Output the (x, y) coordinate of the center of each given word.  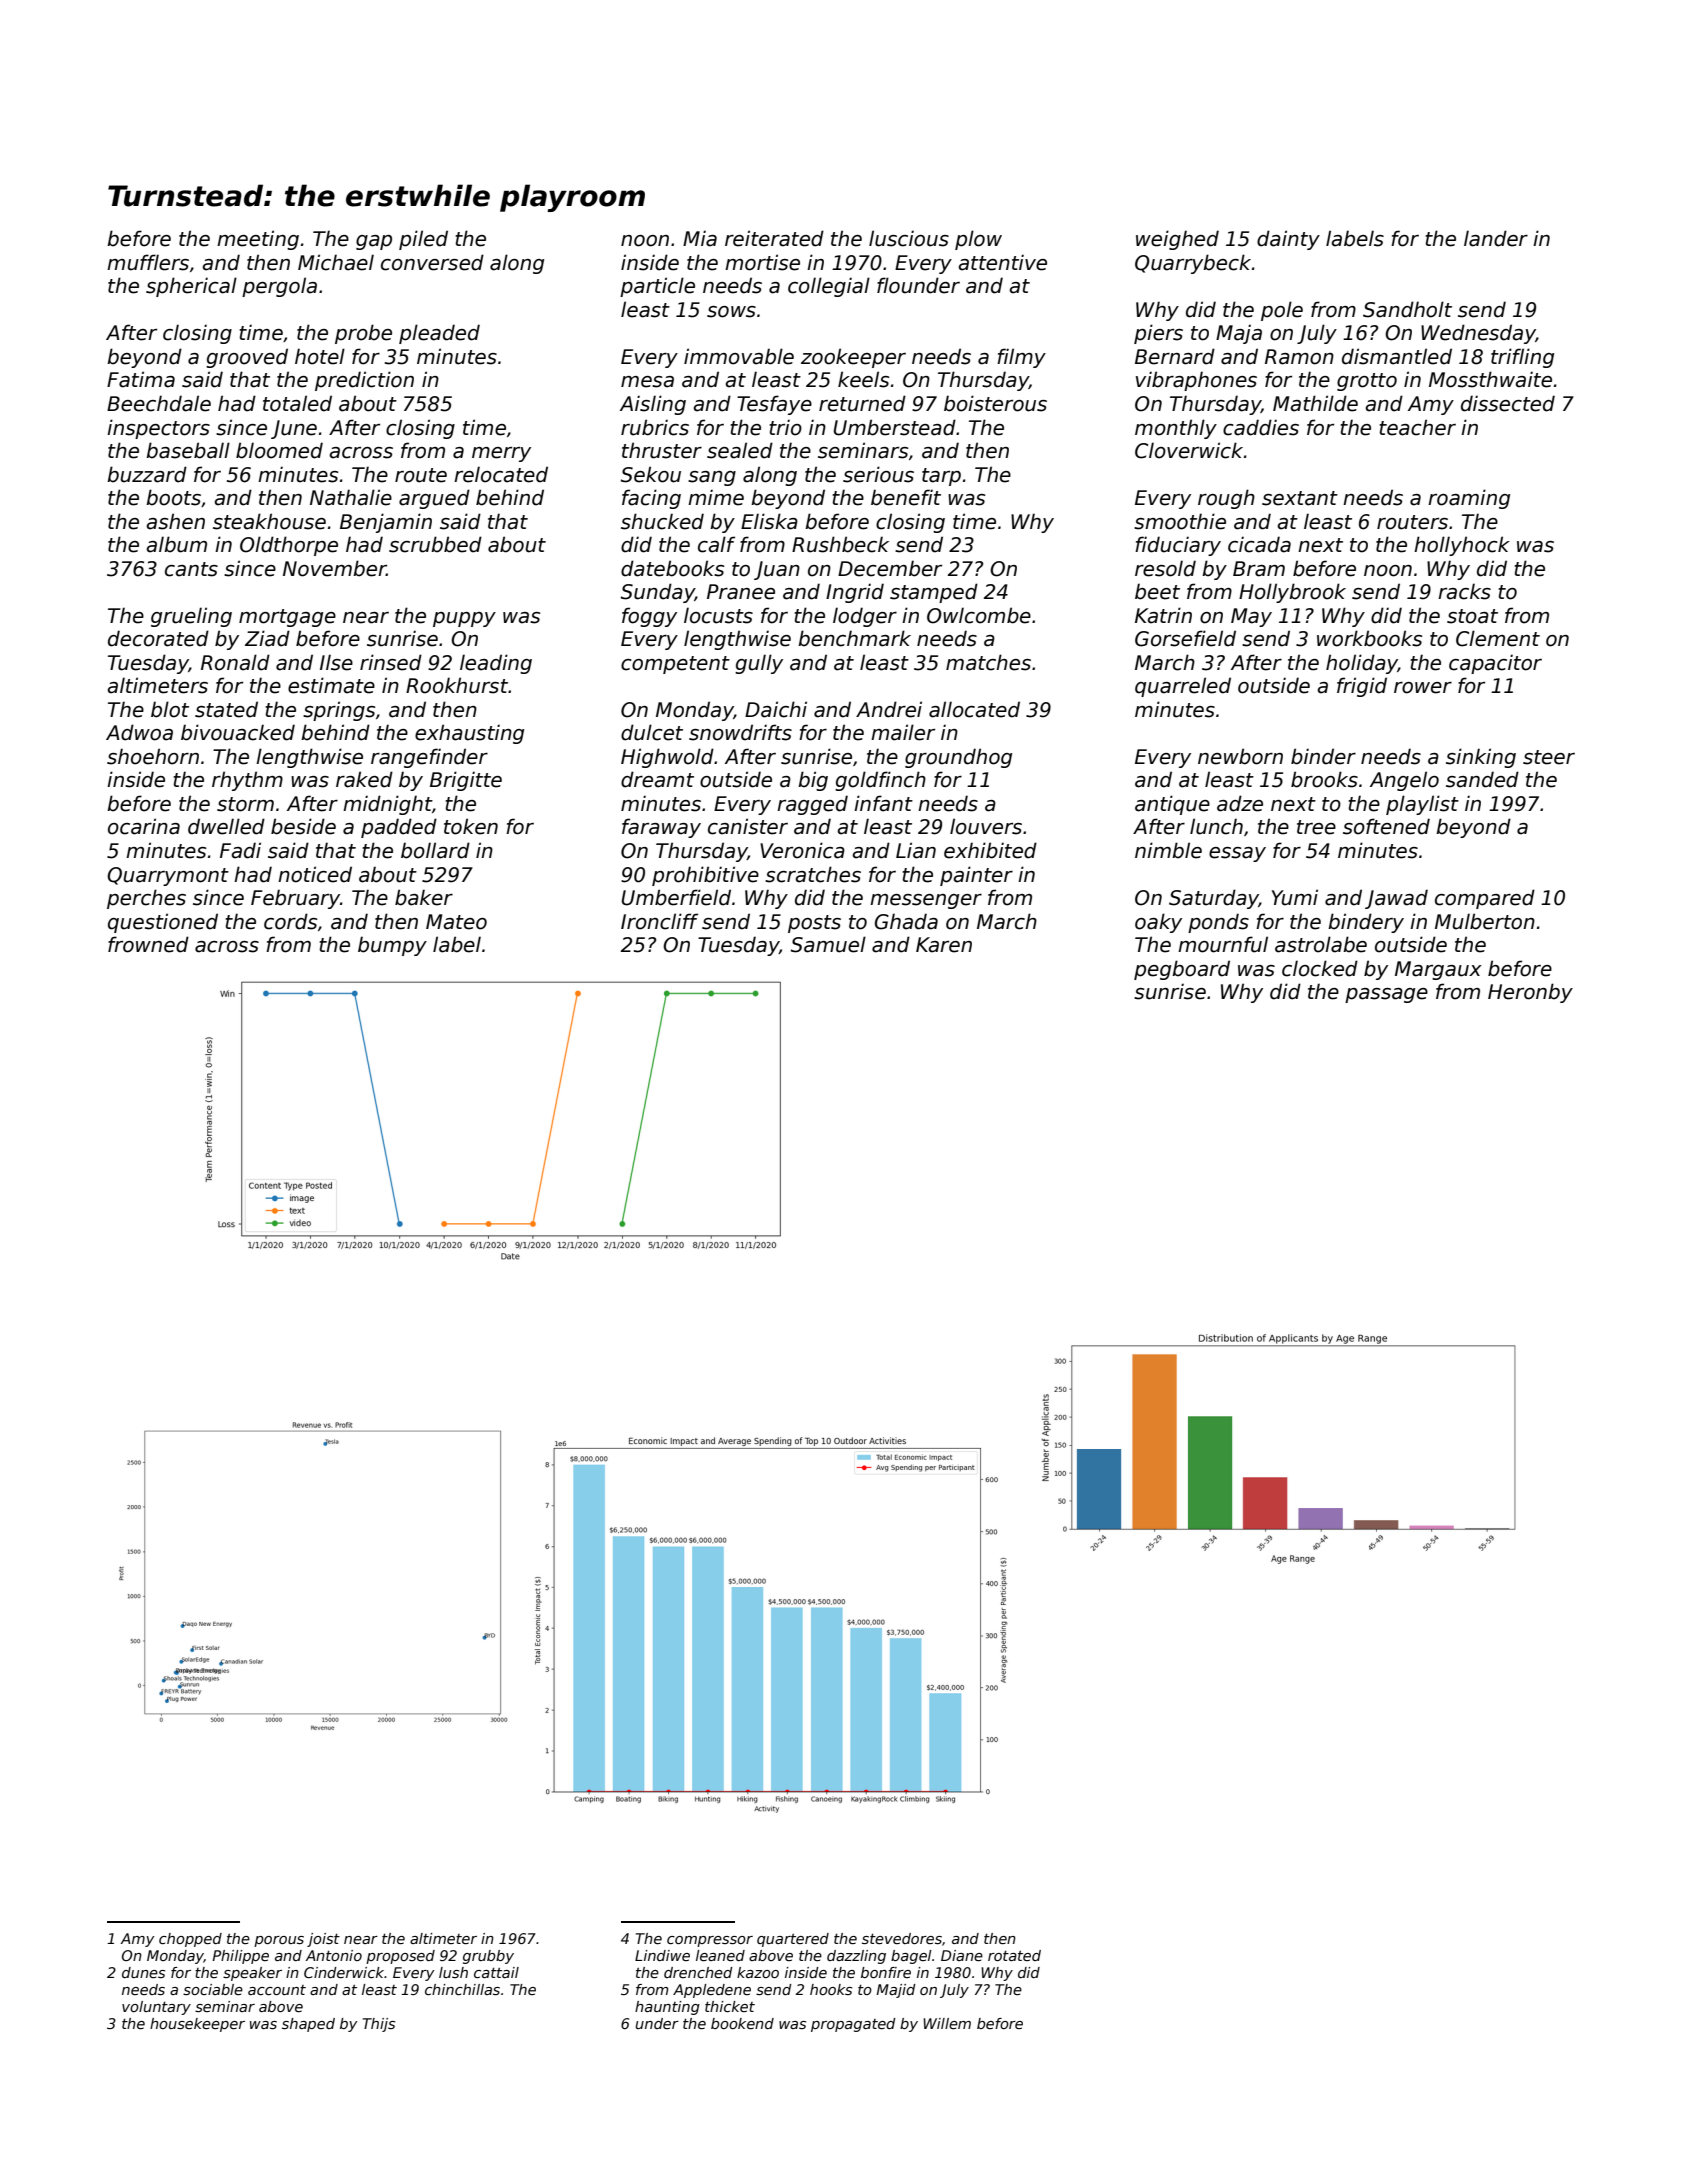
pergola (279, 287)
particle (657, 287)
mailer (903, 732)
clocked (1320, 968)
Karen (944, 945)
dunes (143, 1972)
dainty (1288, 240)
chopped (190, 1940)
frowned (148, 944)
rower (1423, 688)
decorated (158, 638)
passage (1386, 995)
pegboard (1182, 970)
